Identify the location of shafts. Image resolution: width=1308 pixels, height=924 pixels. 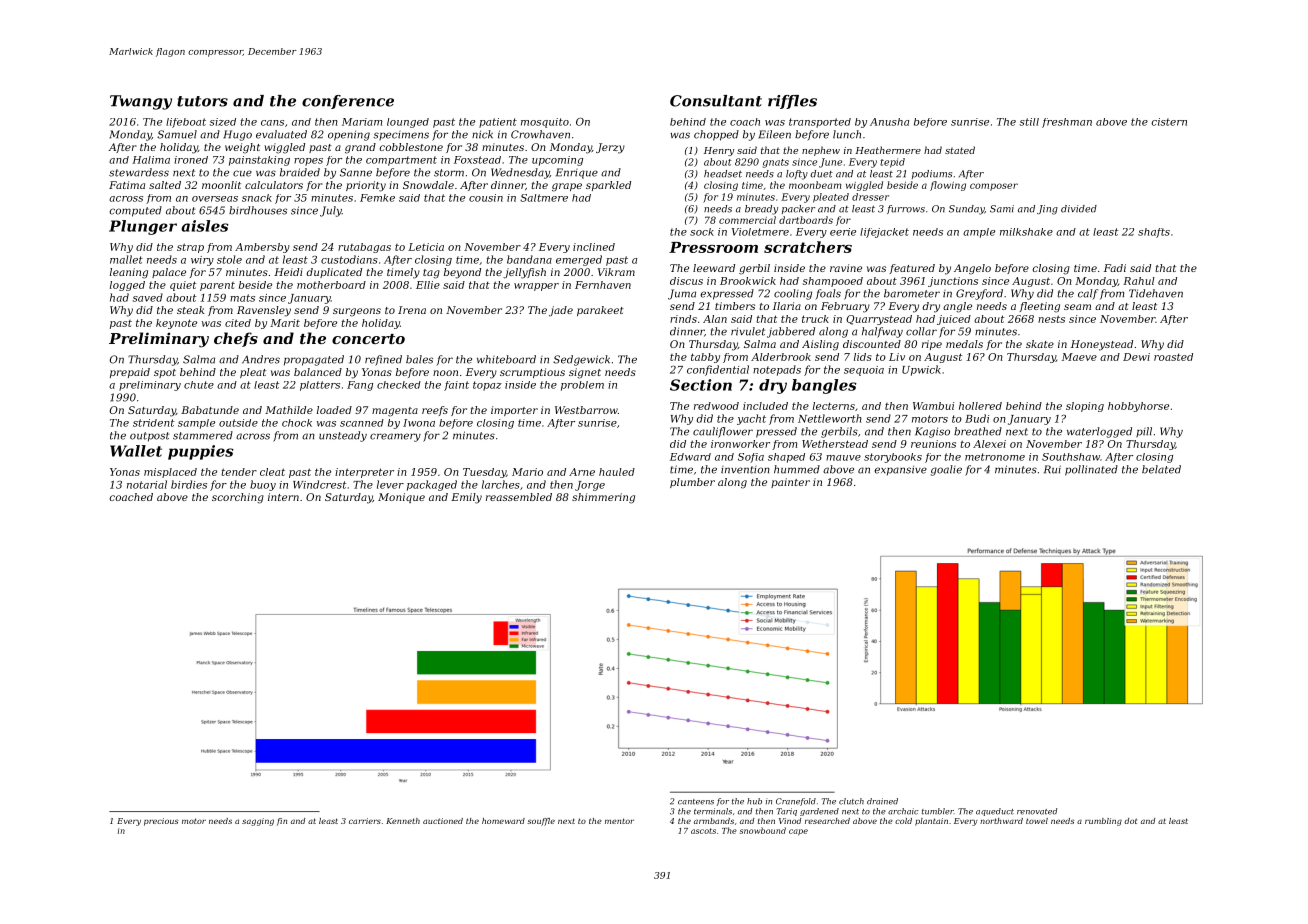
(1154, 233).
